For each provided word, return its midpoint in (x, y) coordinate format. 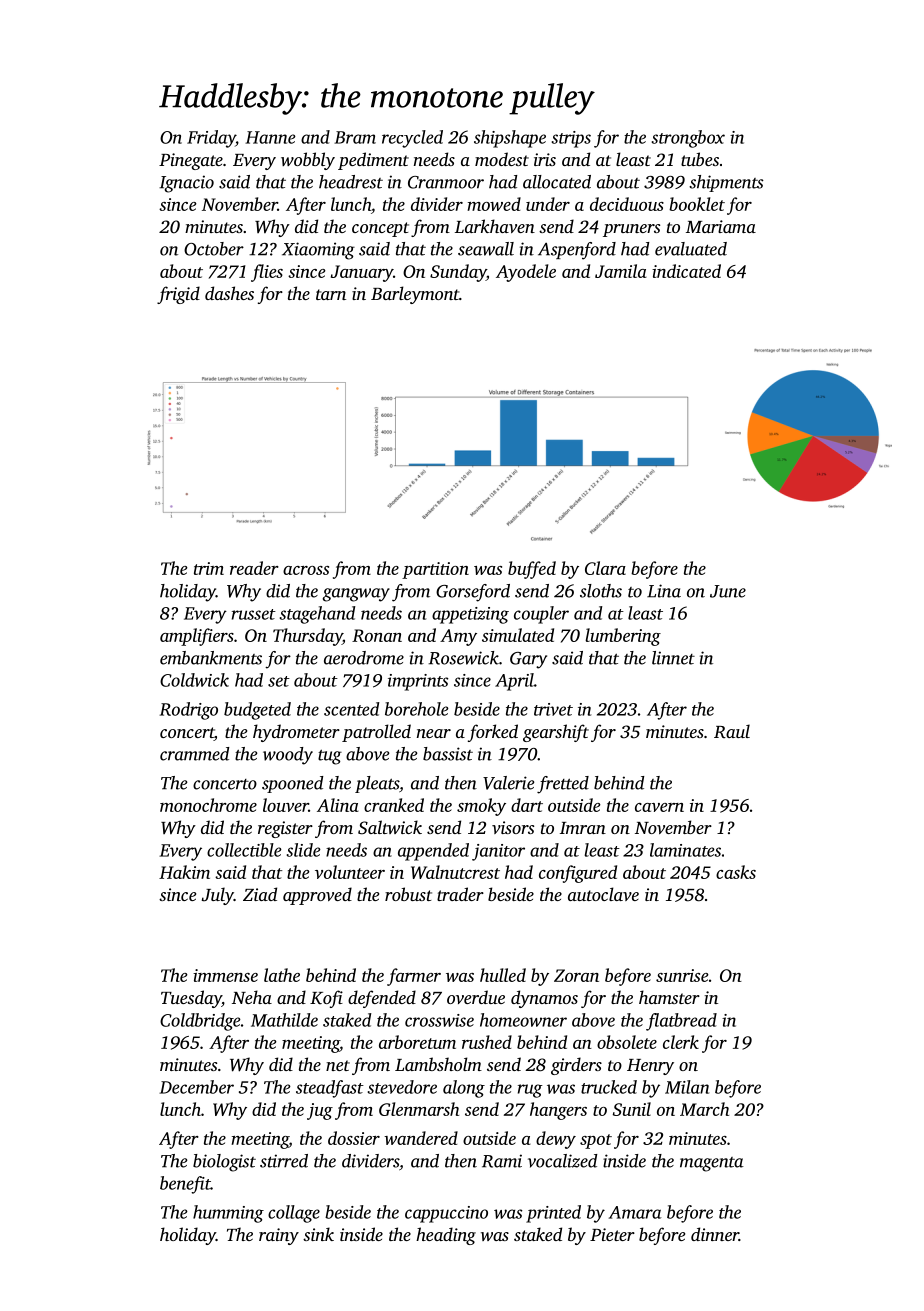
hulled (503, 975)
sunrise (682, 975)
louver (286, 805)
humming (228, 1214)
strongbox (688, 139)
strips (571, 139)
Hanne (270, 137)
